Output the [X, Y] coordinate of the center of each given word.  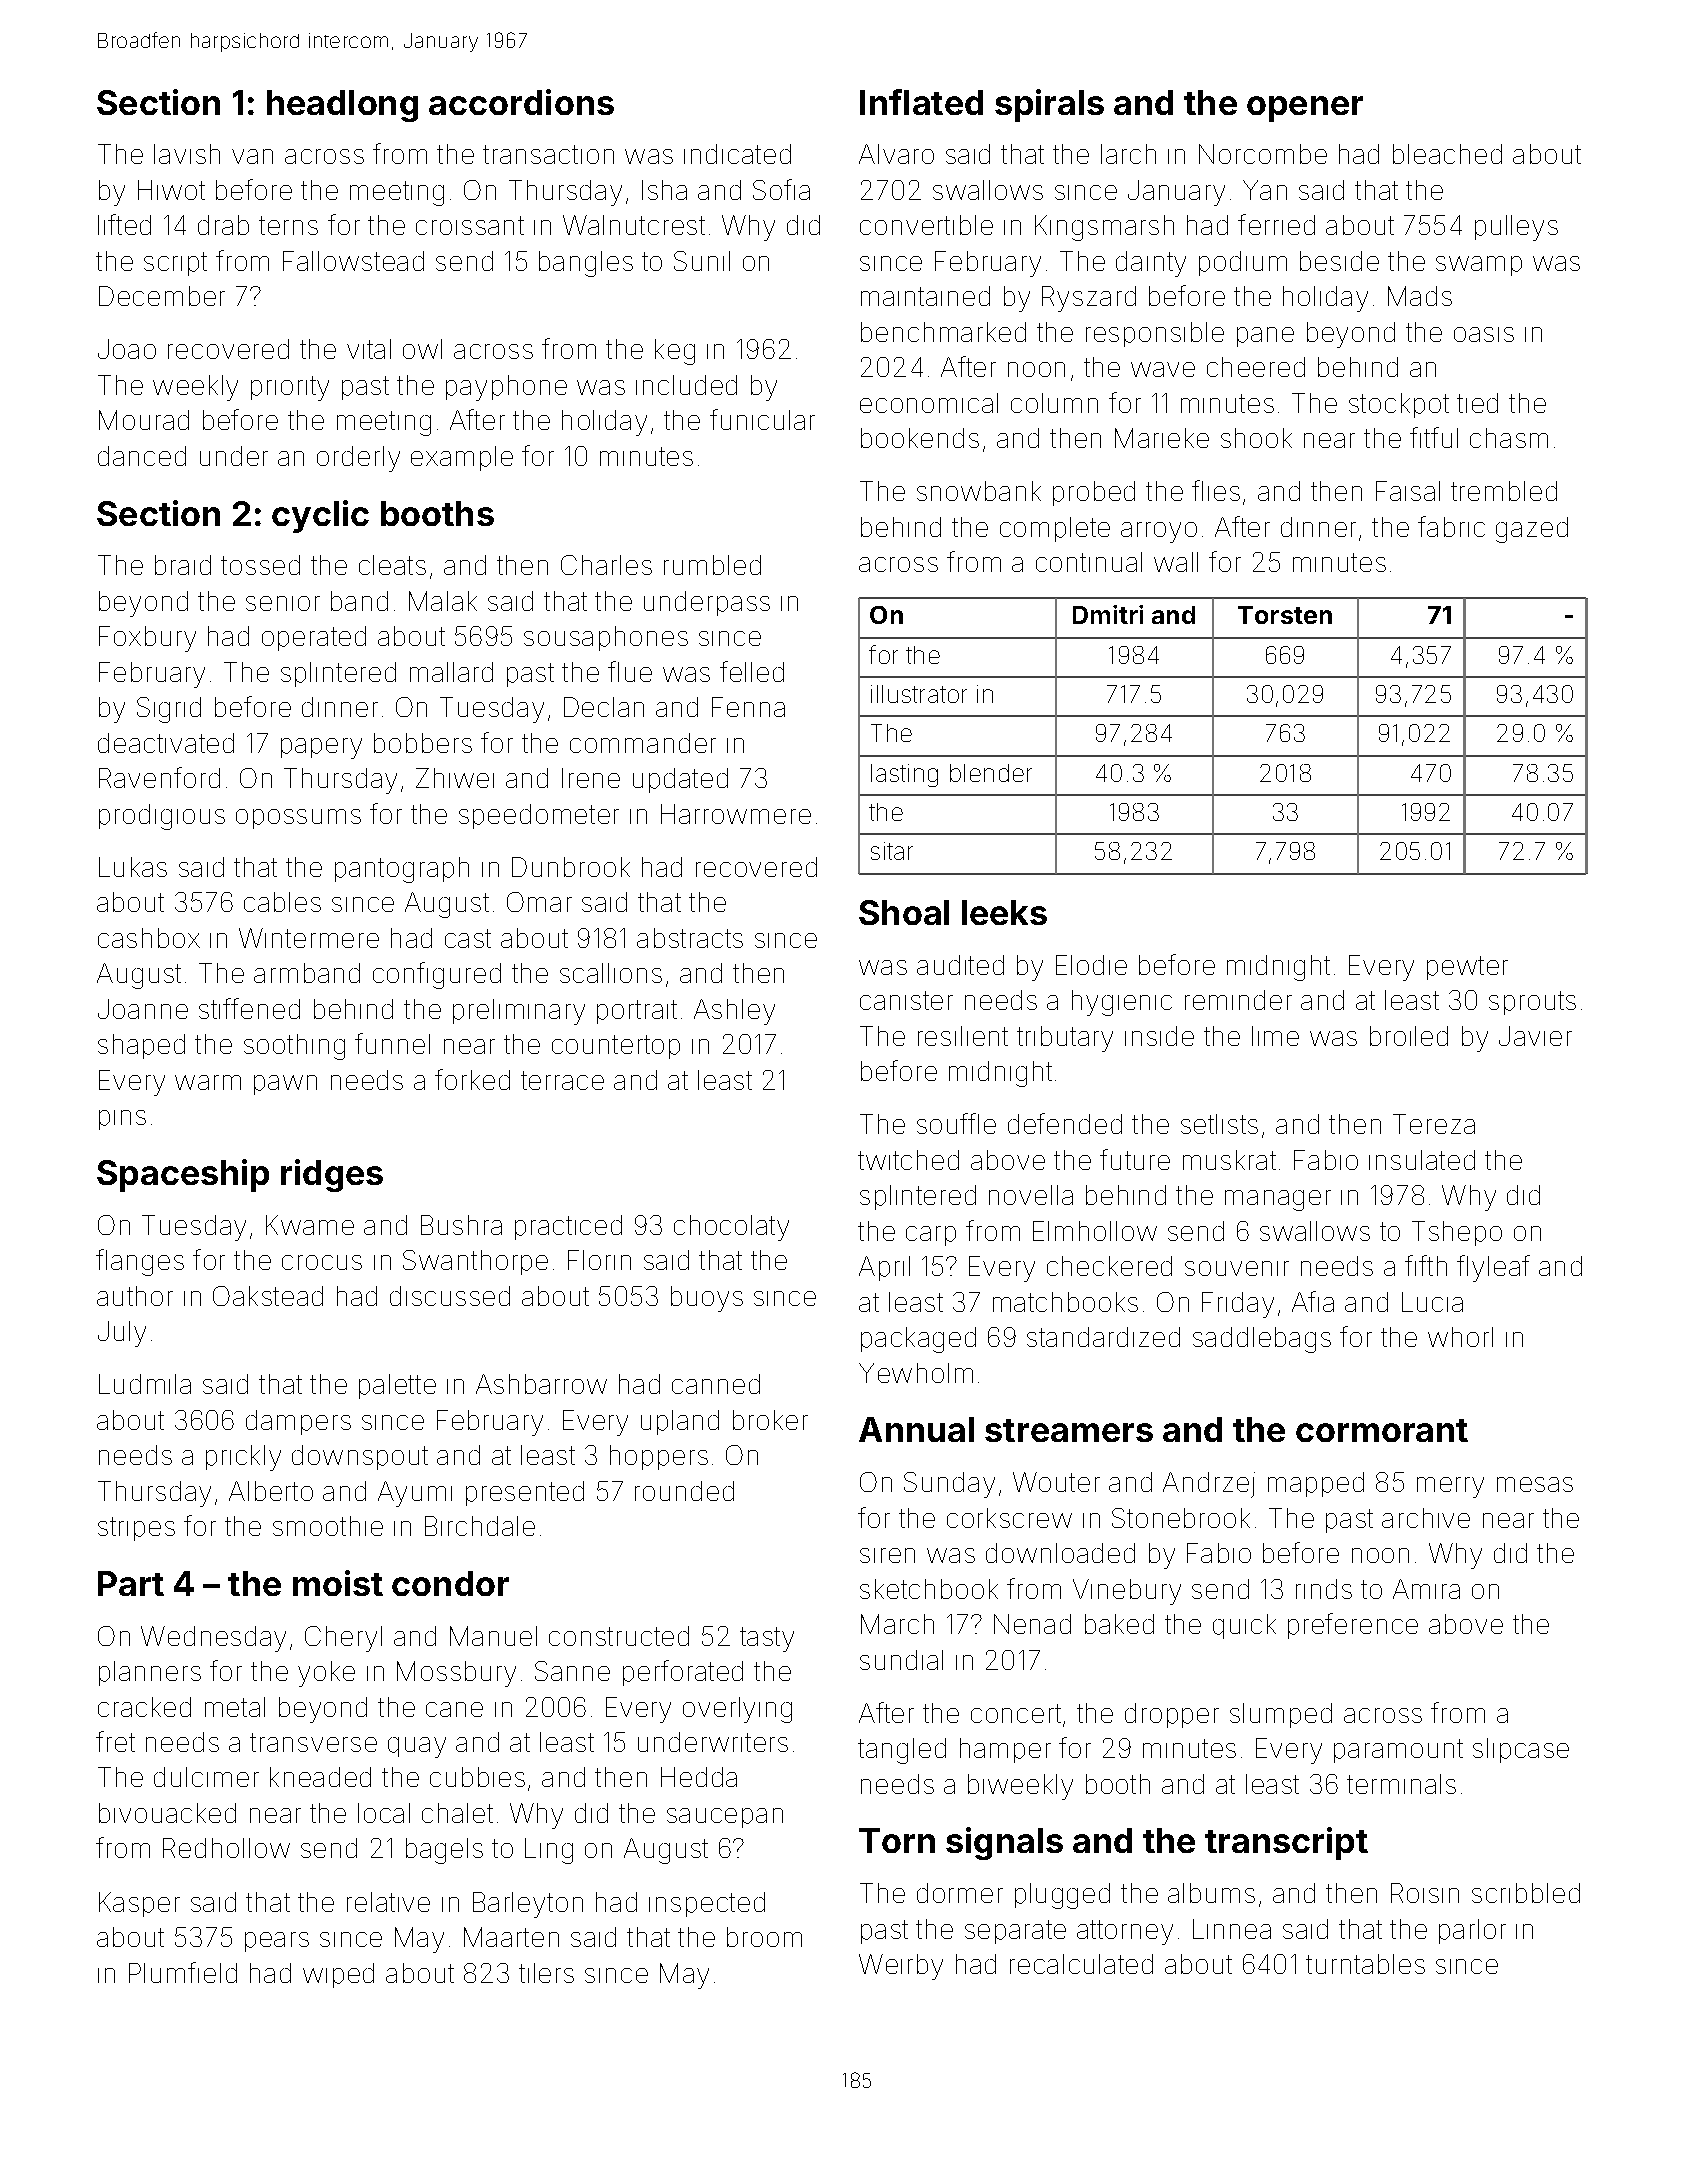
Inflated [921, 102]
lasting [904, 775]
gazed [1532, 530]
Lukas [133, 867]
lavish [187, 154]
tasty [767, 1639]
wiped [338, 1975]
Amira [1426, 1589]
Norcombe [1263, 154]
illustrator [919, 694]
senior [283, 603]
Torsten [1285, 615]
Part [131, 1583]
